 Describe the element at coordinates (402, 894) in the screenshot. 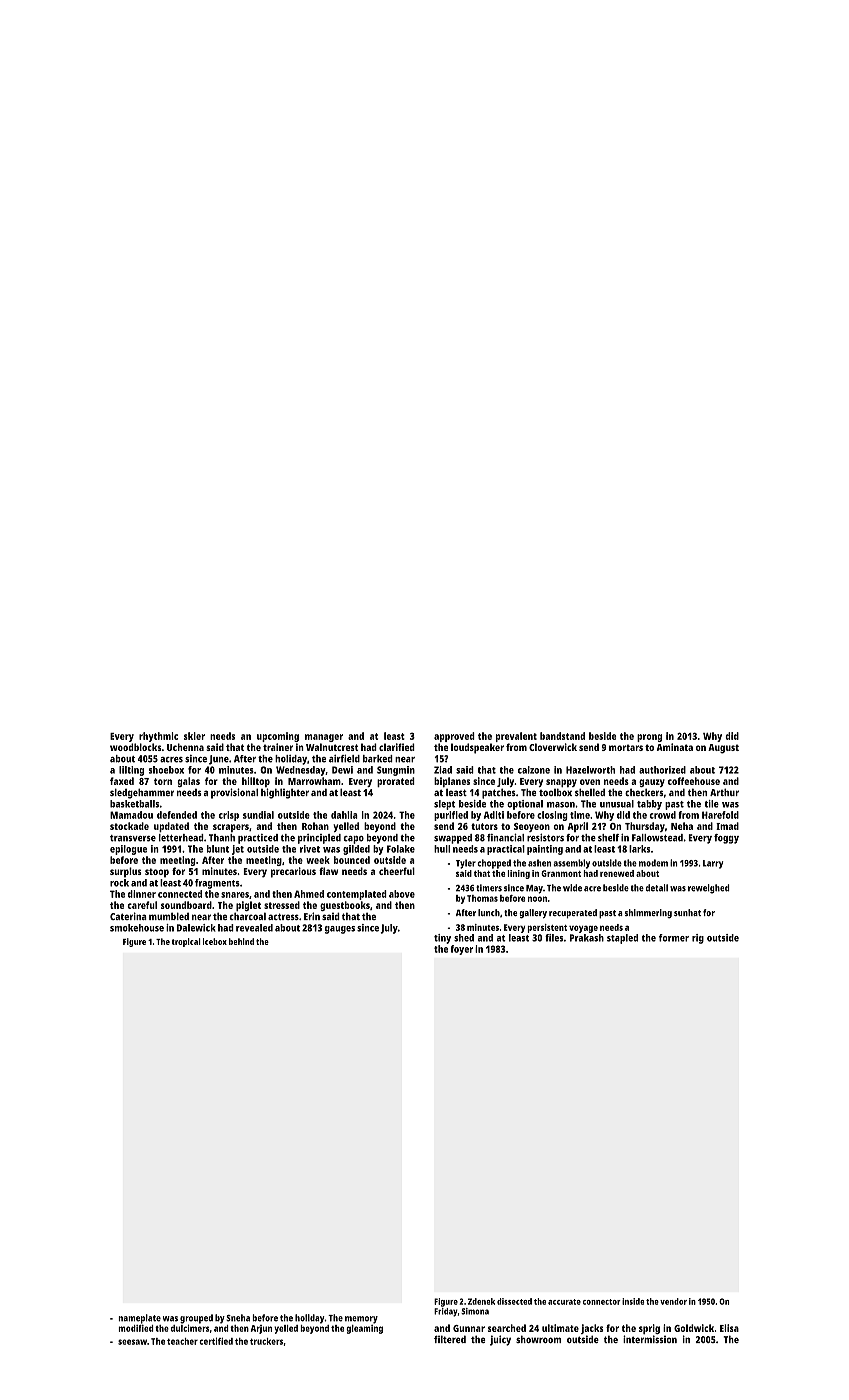

I see `above` at that location.
